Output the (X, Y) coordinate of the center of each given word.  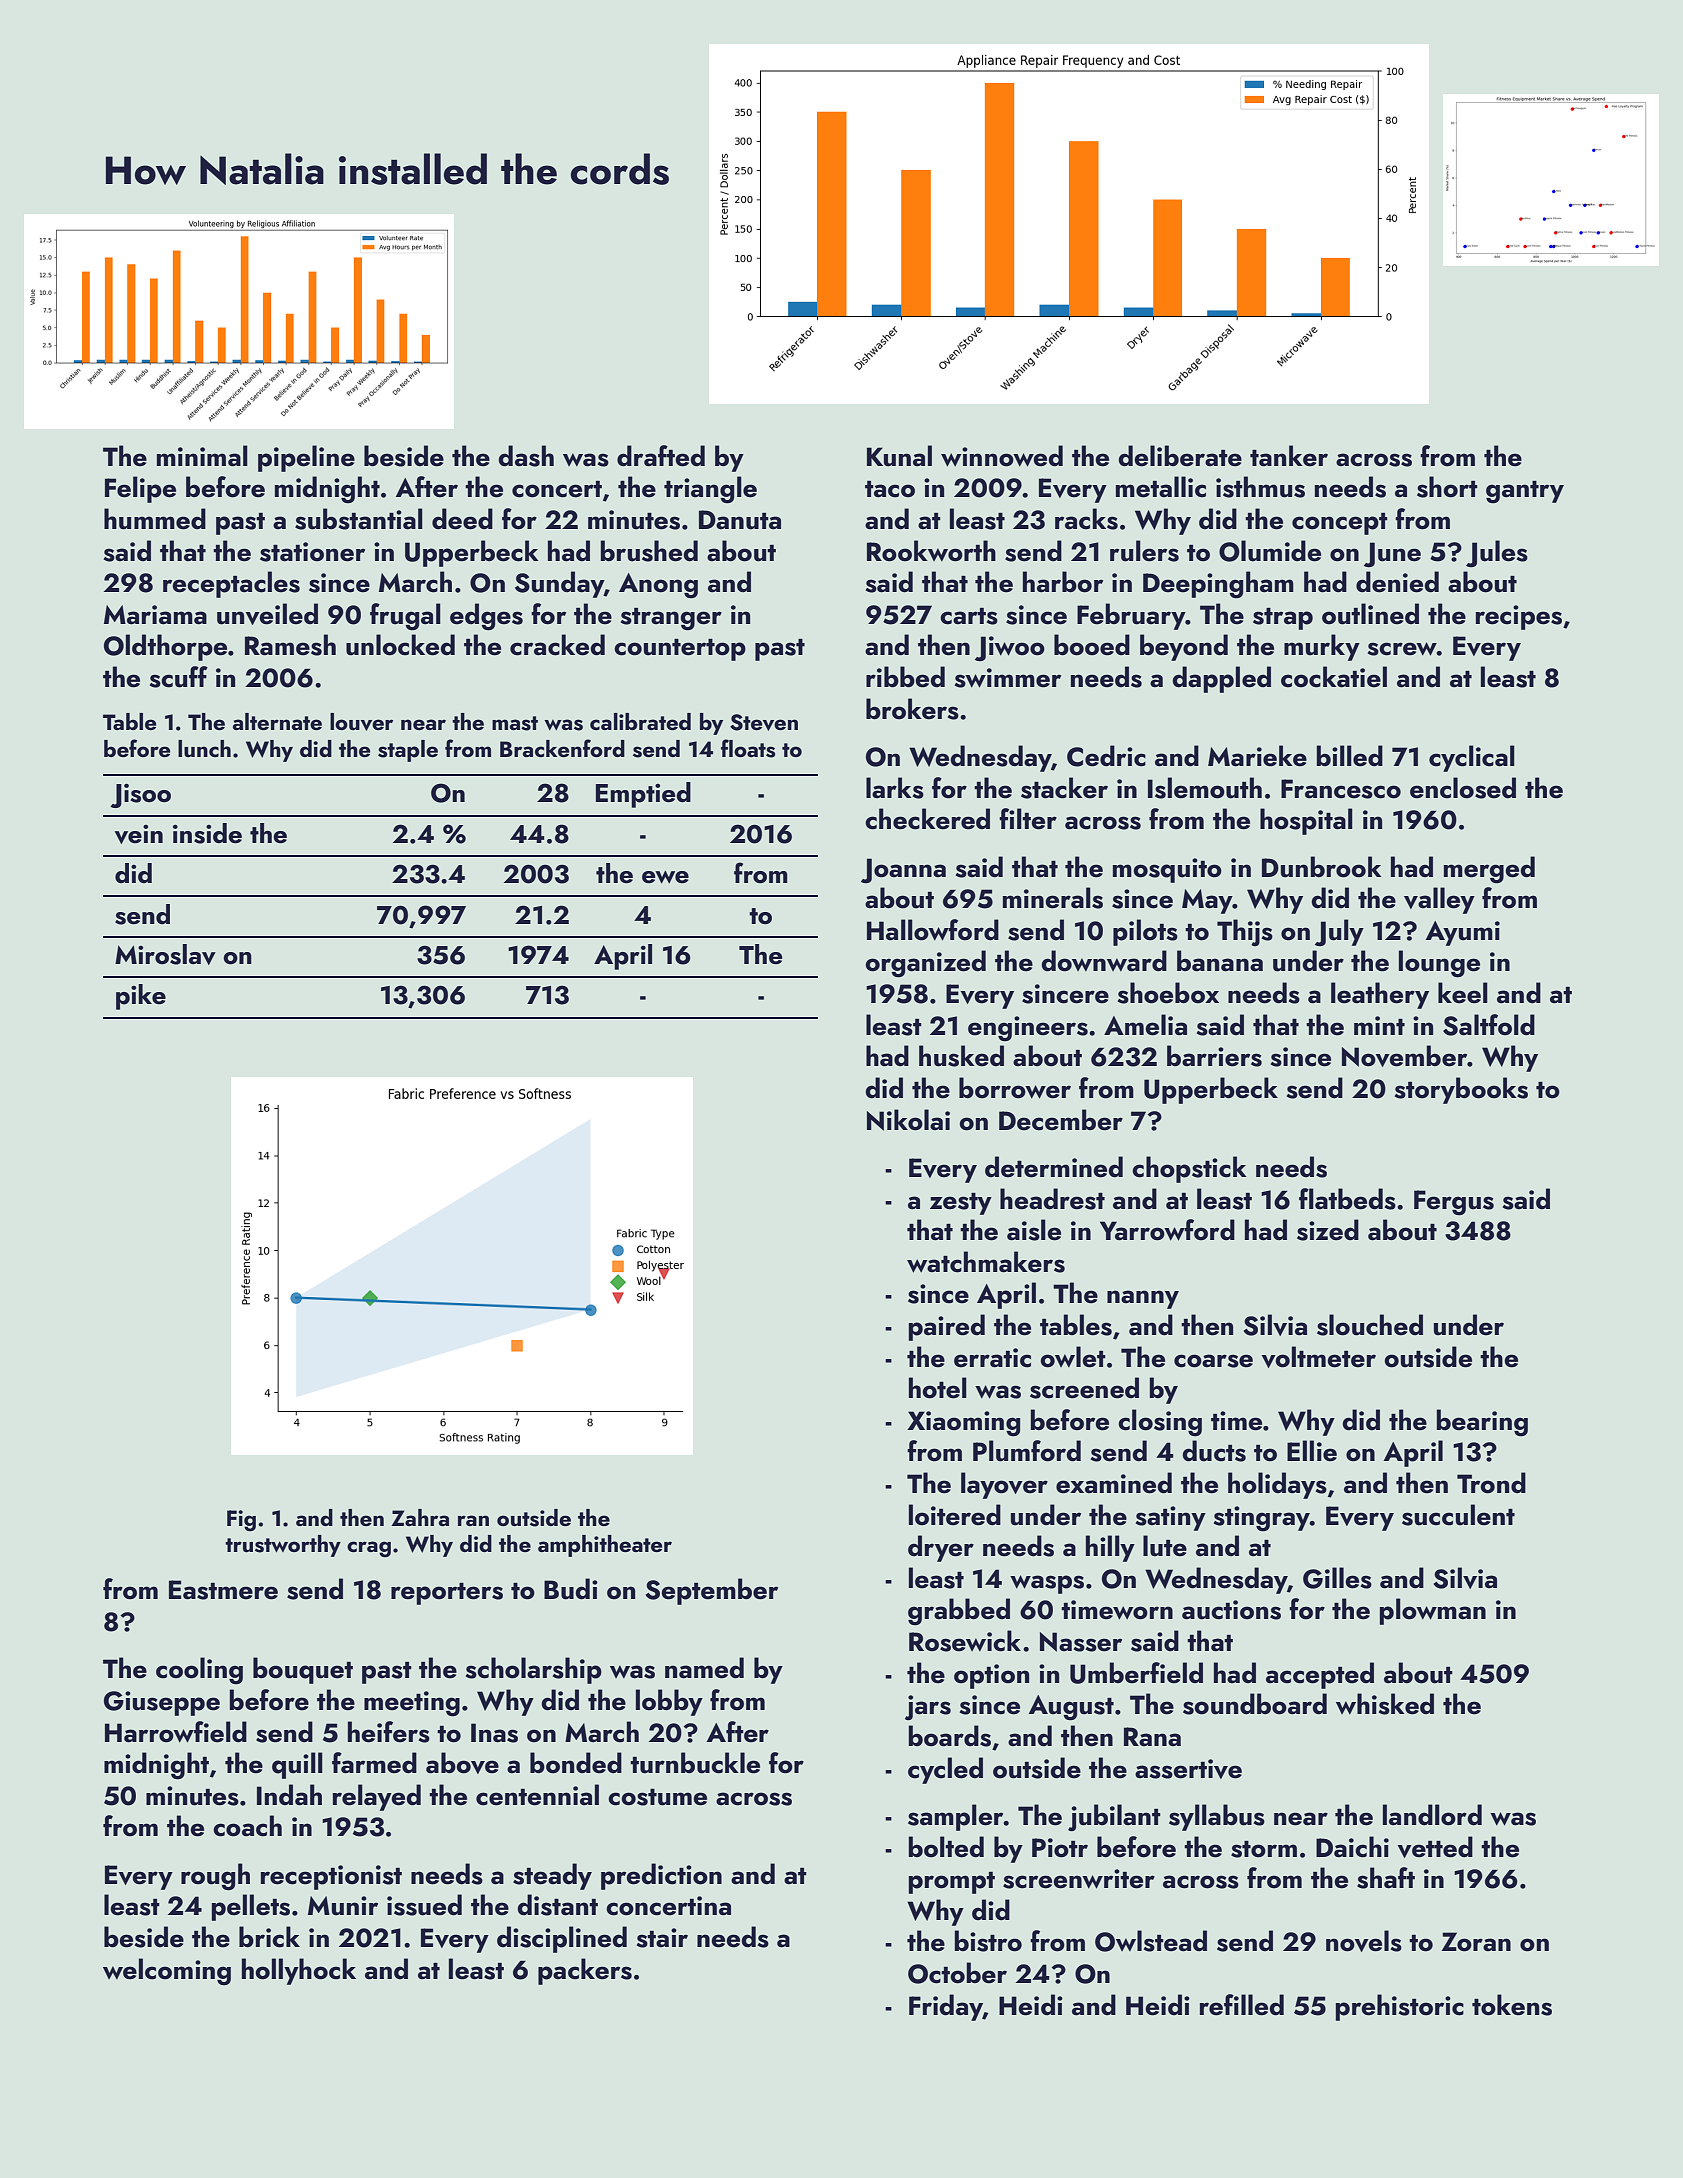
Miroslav (165, 954)
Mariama (155, 615)
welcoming (167, 1972)
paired (946, 1327)
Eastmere (223, 1590)
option (991, 1676)
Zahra (420, 1517)
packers (585, 1971)
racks (1086, 519)
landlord (1432, 1815)
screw (1402, 649)
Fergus (1454, 1203)
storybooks (1461, 1090)
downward (1104, 961)
